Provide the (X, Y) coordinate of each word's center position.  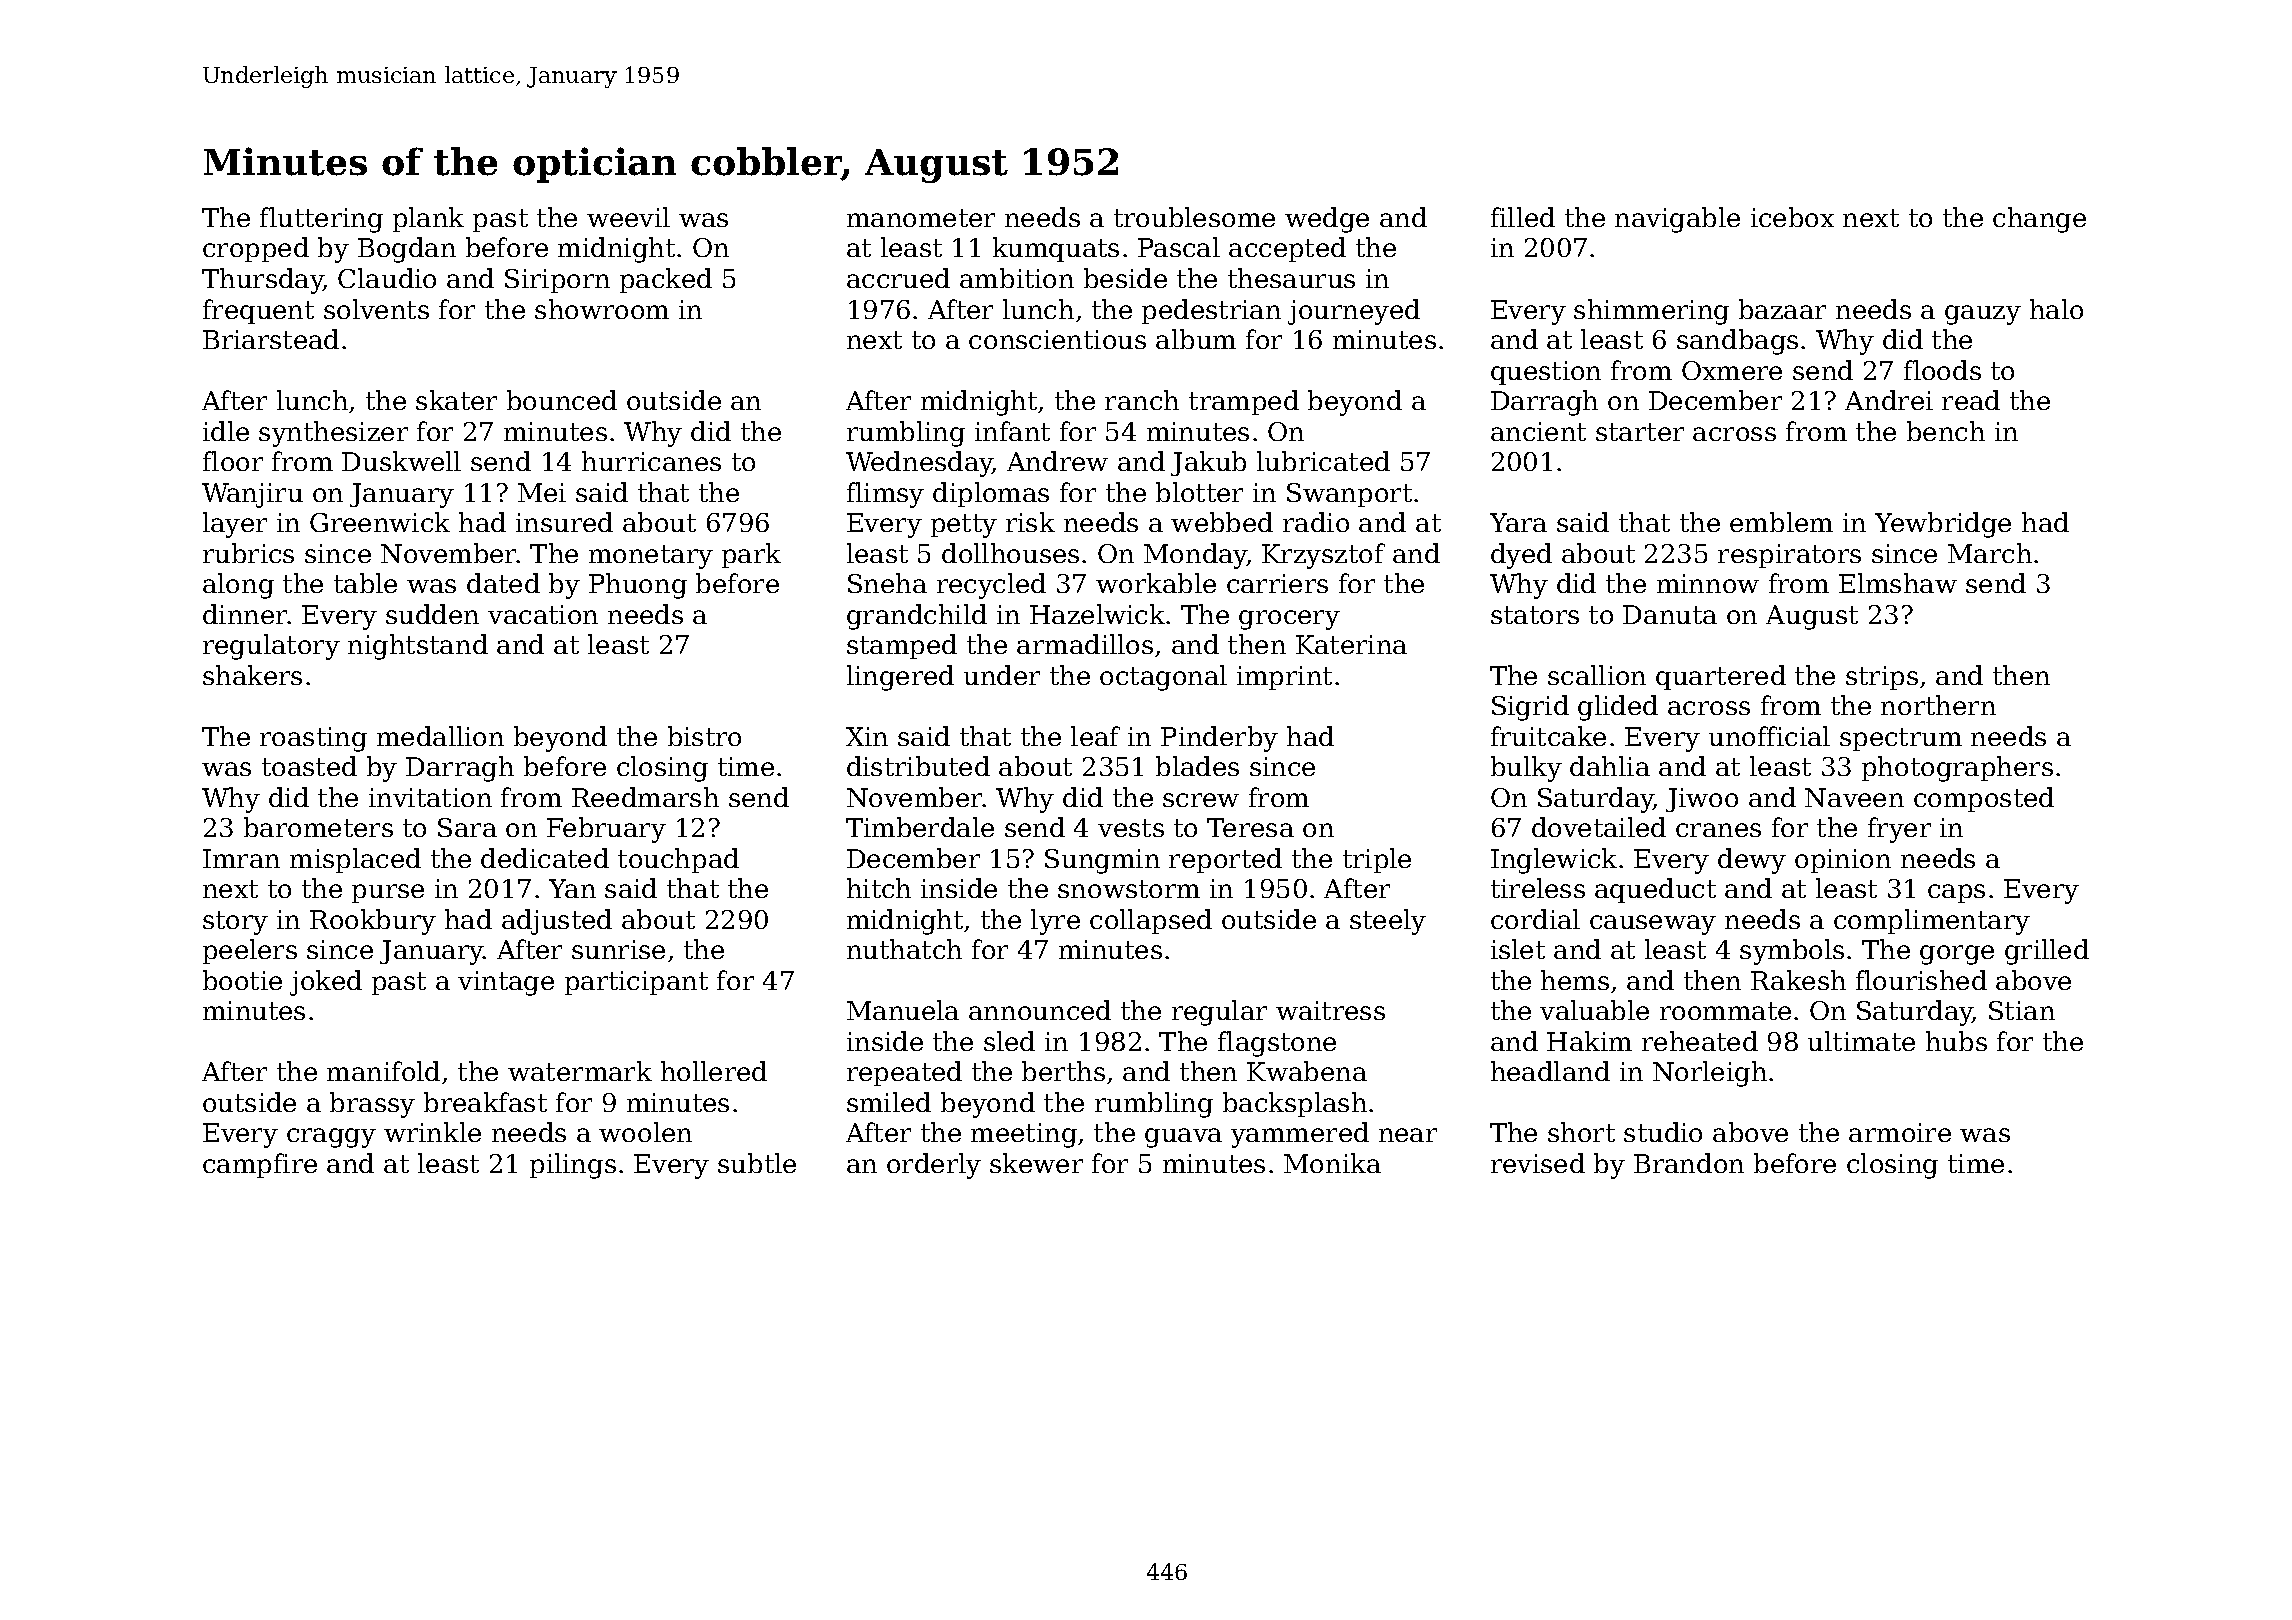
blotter (1199, 492)
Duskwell (401, 461)
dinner (245, 614)
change (2039, 220)
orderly (934, 1166)
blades (1197, 766)
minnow (1708, 583)
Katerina (1351, 644)
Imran (241, 858)
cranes (1718, 830)
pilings (573, 1166)
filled (1523, 217)
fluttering (321, 220)
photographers (1957, 769)
